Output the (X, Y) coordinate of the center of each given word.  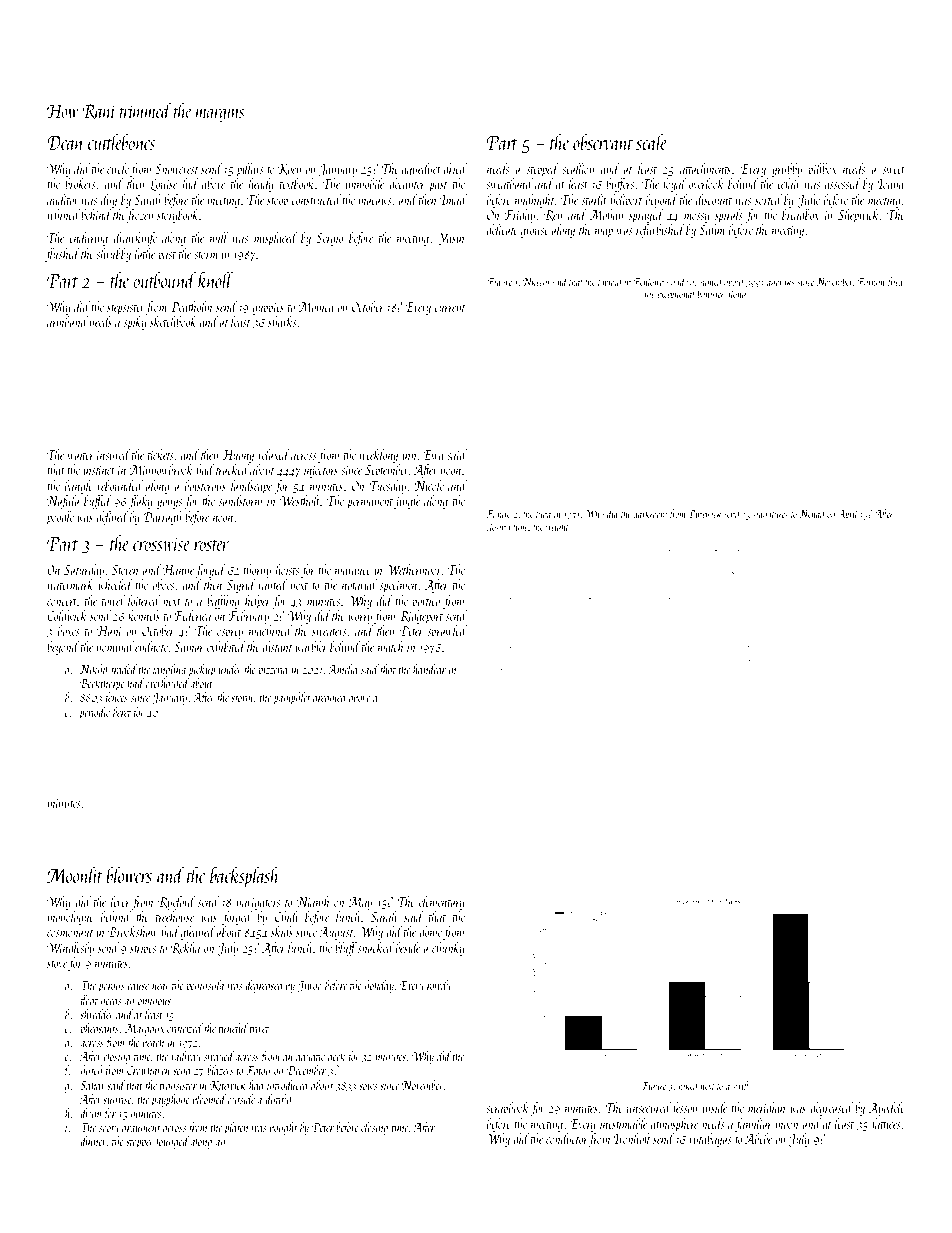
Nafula (63, 502)
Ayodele (887, 1109)
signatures (770, 516)
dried (455, 168)
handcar (429, 669)
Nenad (812, 513)
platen (236, 1128)
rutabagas (710, 1140)
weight (557, 527)
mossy (697, 218)
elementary (442, 903)
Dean (65, 142)
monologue (70, 918)
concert (62, 602)
